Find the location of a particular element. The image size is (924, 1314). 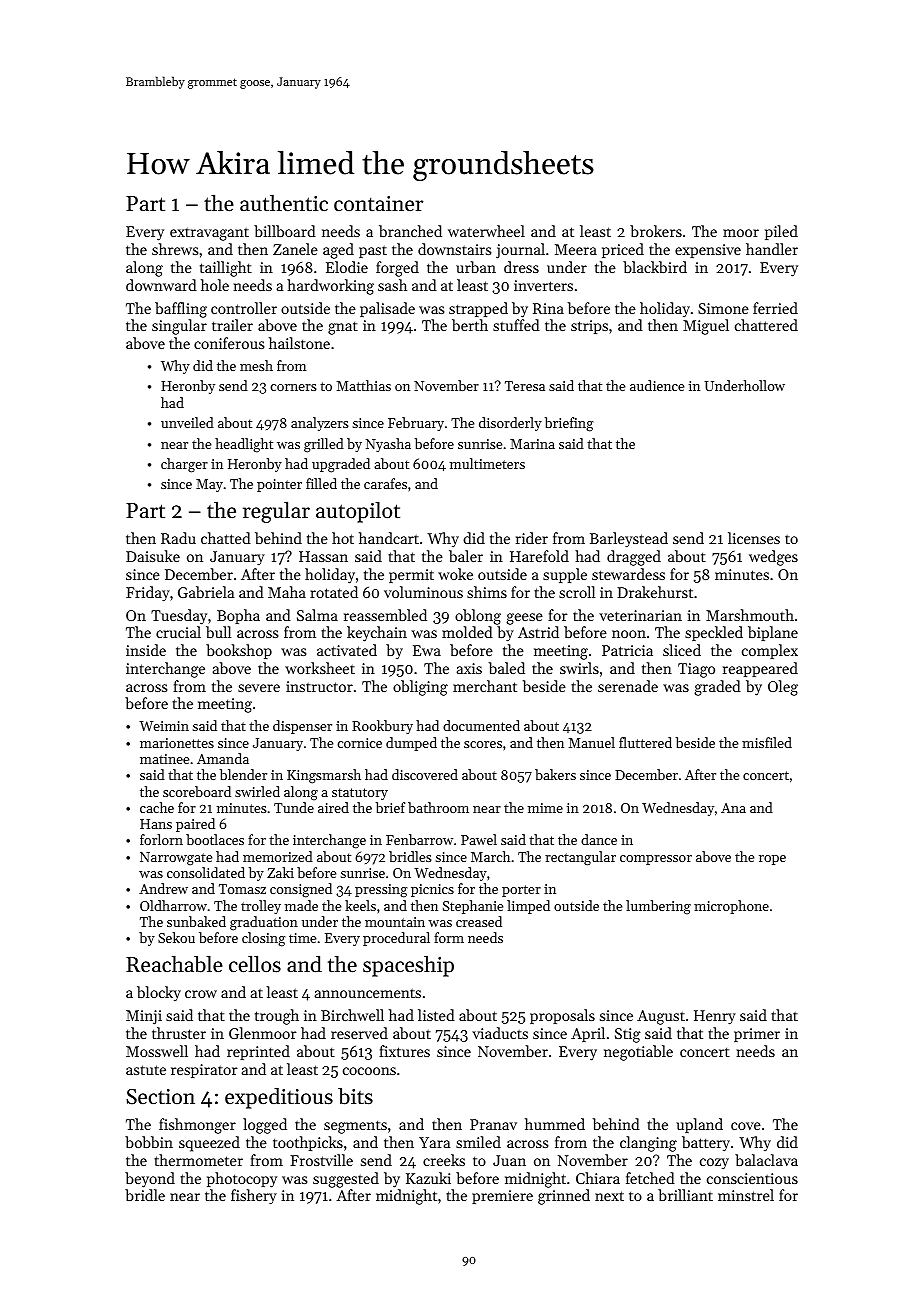

May is located at coordinates (209, 485).
